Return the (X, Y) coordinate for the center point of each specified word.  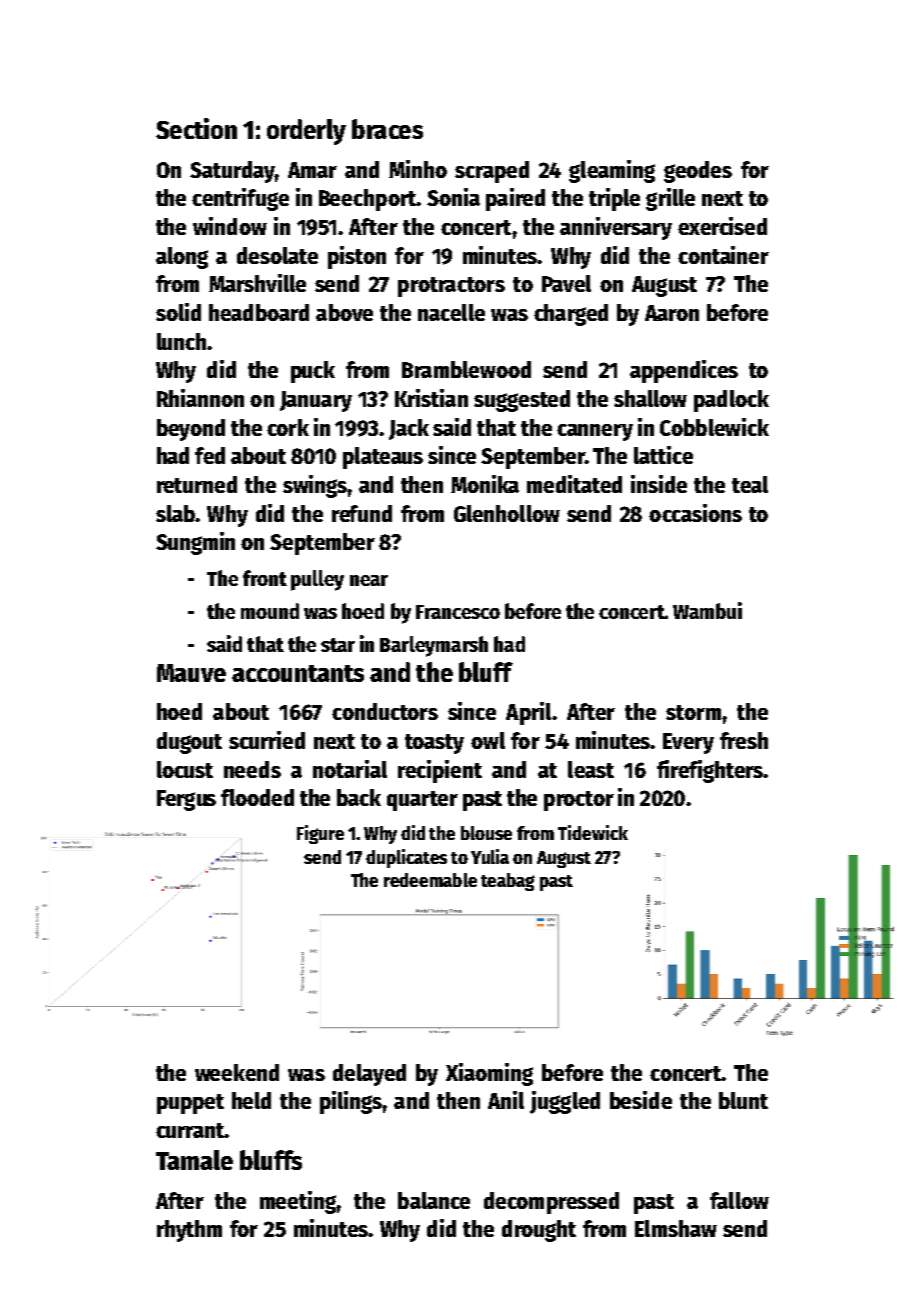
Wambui (707, 610)
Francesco (458, 612)
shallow (650, 398)
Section (196, 128)
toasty (434, 744)
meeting (298, 1202)
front (265, 578)
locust (185, 769)
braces (387, 129)
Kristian (431, 398)
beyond (191, 430)
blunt (743, 1100)
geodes (698, 172)
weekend (237, 1072)
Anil (506, 1100)
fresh (744, 740)
